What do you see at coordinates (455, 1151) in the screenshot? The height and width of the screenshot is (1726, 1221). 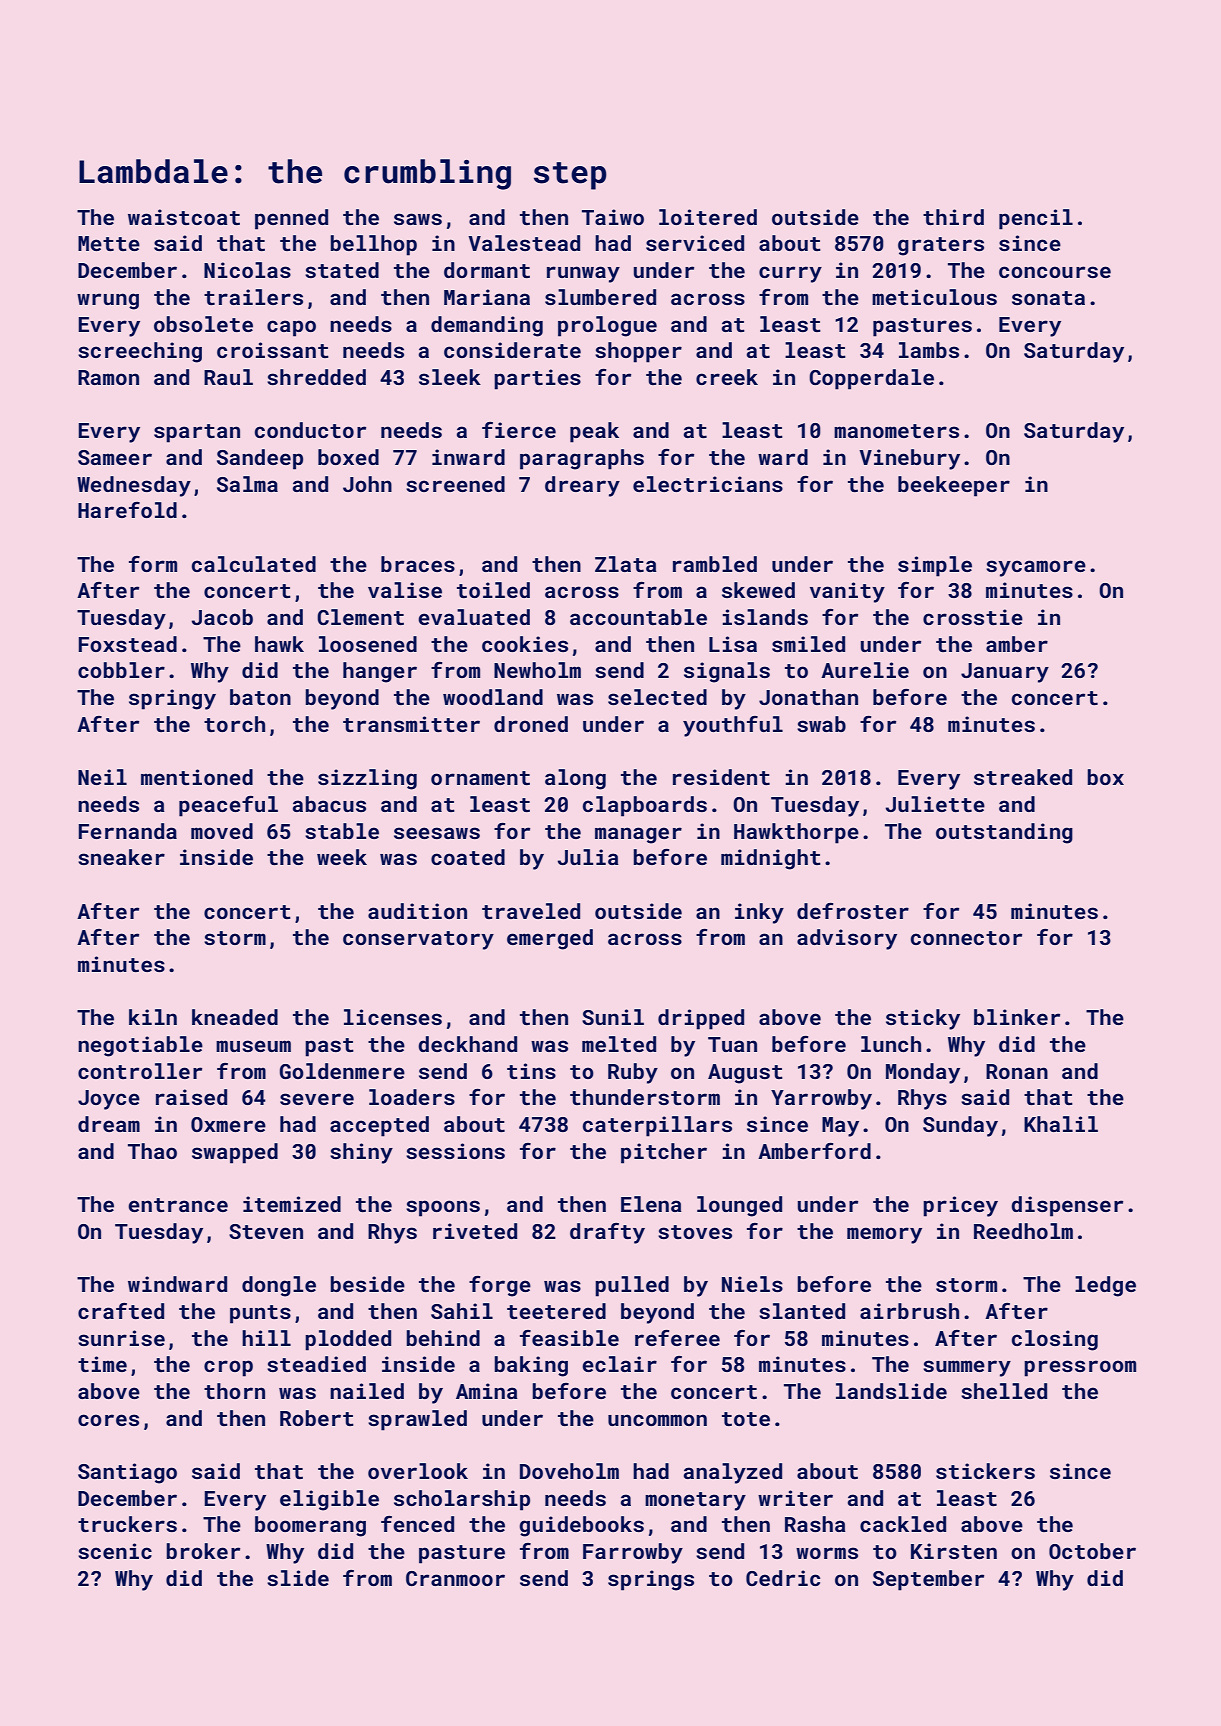 I see `sessions` at bounding box center [455, 1151].
